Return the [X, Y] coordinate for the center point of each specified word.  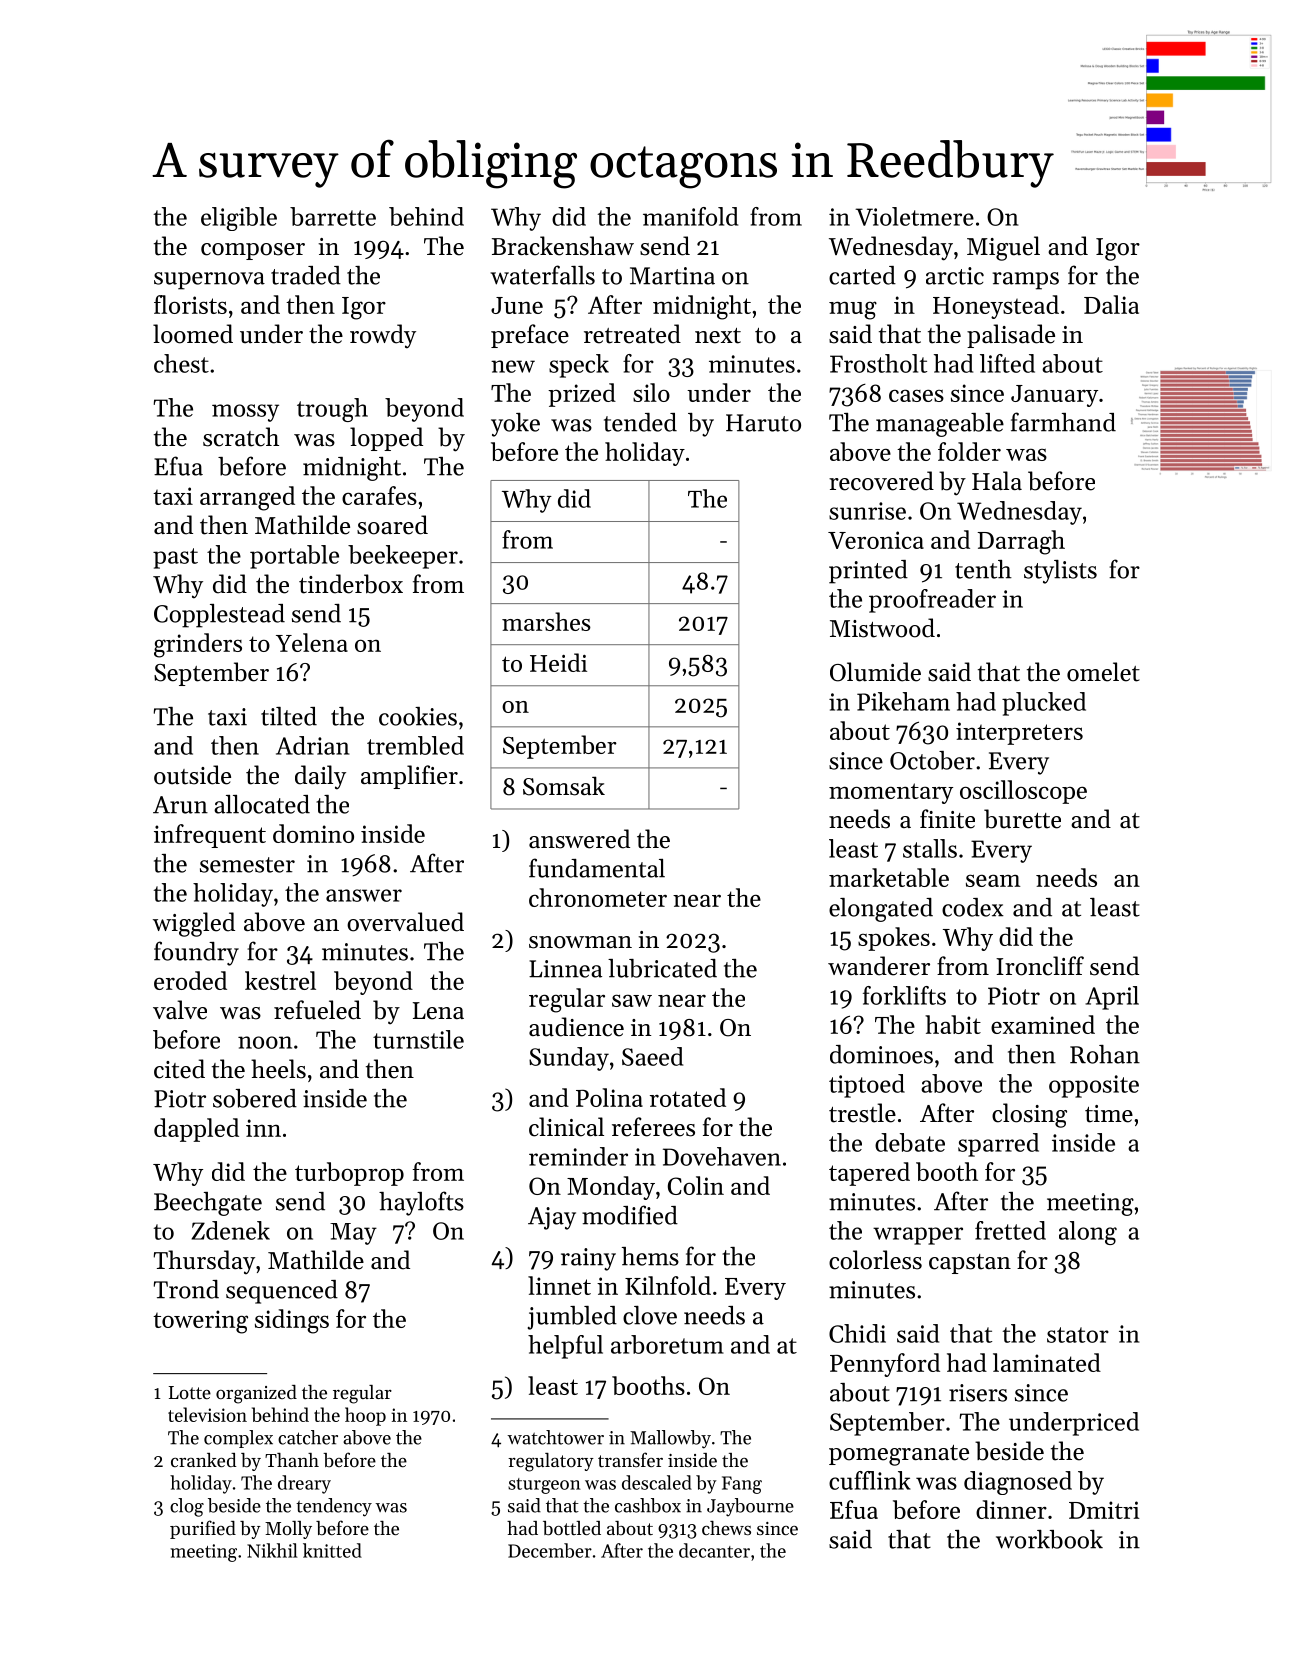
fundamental [597, 868]
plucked [1044, 704]
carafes [379, 495]
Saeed [652, 1056]
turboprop [349, 1174]
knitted [332, 1550]
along [1088, 1233]
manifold [690, 216]
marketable [889, 877]
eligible [239, 219]
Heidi [558, 662]
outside [192, 775]
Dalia [1111, 304]
